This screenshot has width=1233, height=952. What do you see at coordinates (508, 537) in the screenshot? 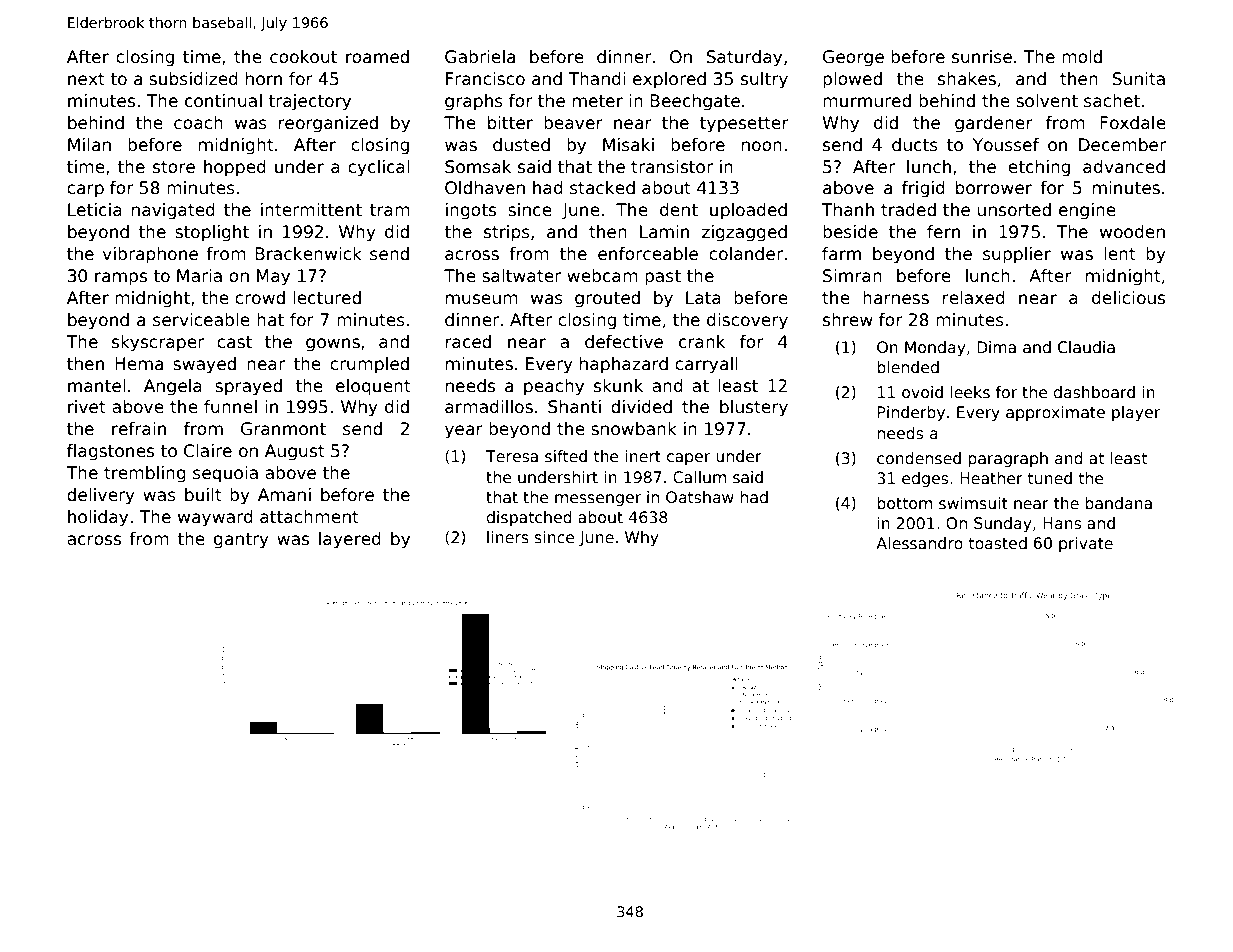
I see `liners` at bounding box center [508, 537].
